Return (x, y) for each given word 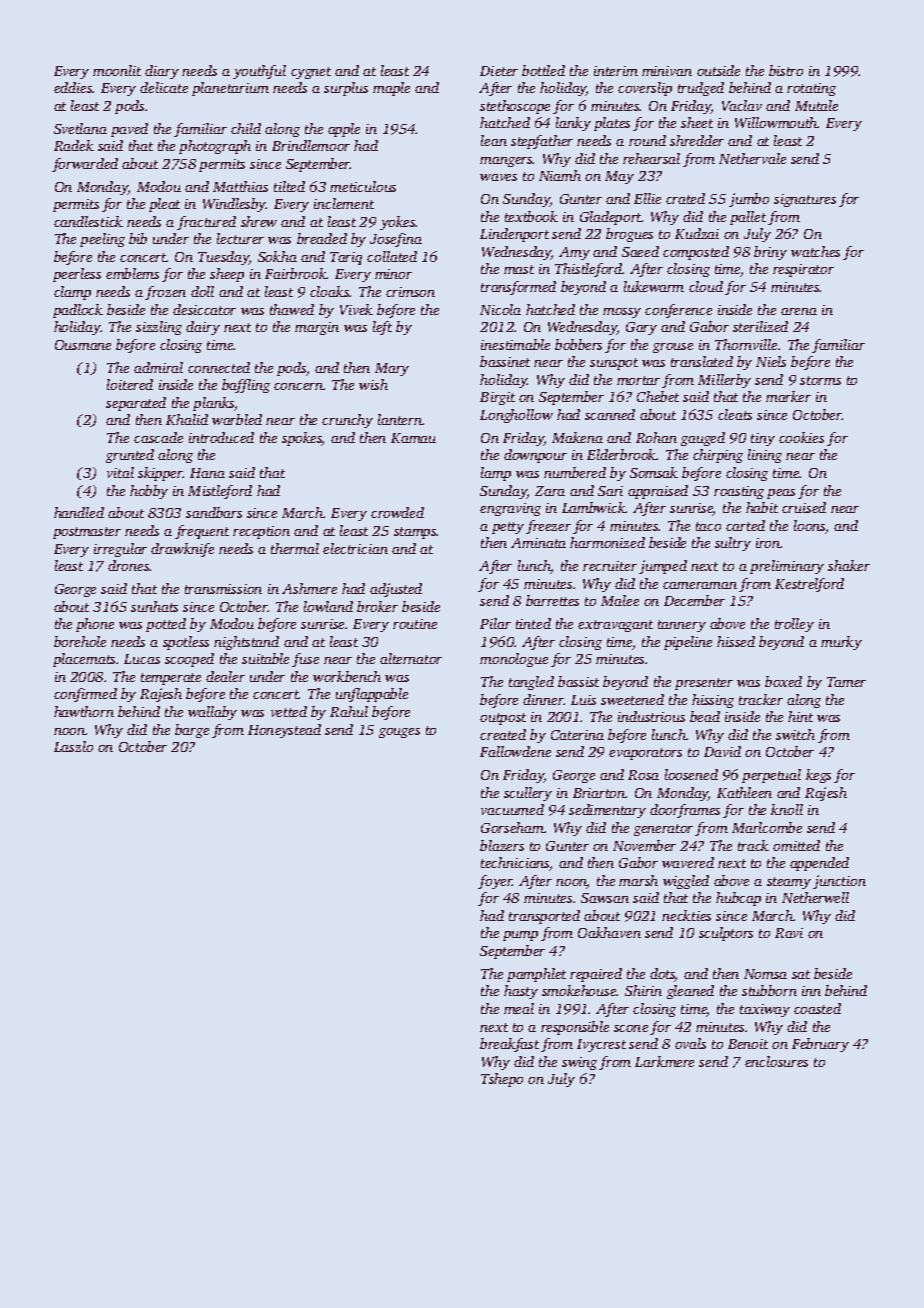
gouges (399, 733)
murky (841, 643)
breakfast (509, 1045)
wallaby (212, 713)
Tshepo (502, 1080)
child (246, 128)
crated (685, 198)
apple (344, 130)
